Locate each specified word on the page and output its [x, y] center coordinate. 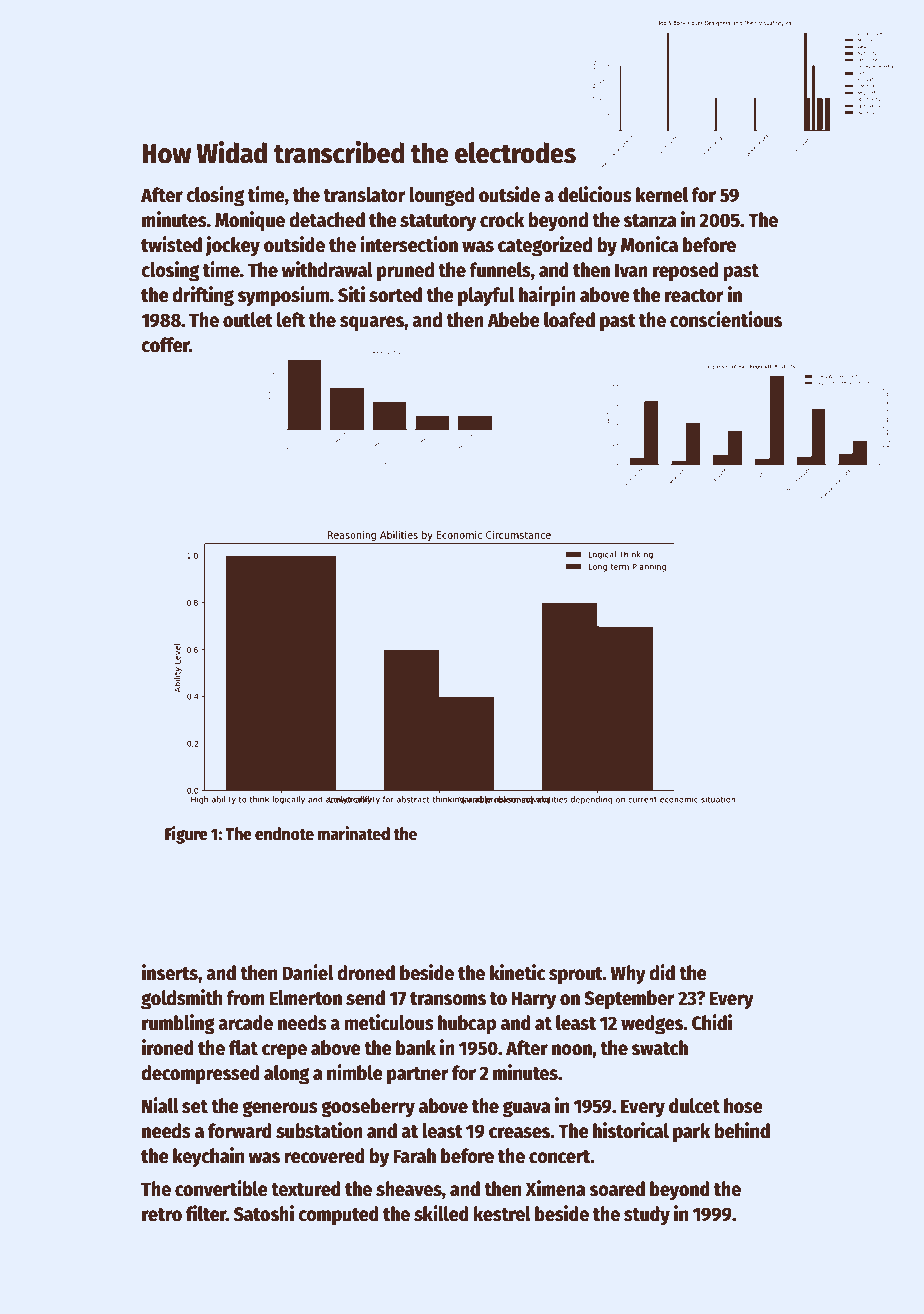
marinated [354, 833]
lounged [441, 197]
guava [527, 1109]
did [662, 972]
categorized [545, 246]
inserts [170, 972]
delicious [595, 194]
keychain [208, 1157]
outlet [248, 320]
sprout [576, 975]
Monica [649, 244]
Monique [250, 221]
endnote [284, 834]
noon [572, 1050]
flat [243, 1048]
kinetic [517, 972]
